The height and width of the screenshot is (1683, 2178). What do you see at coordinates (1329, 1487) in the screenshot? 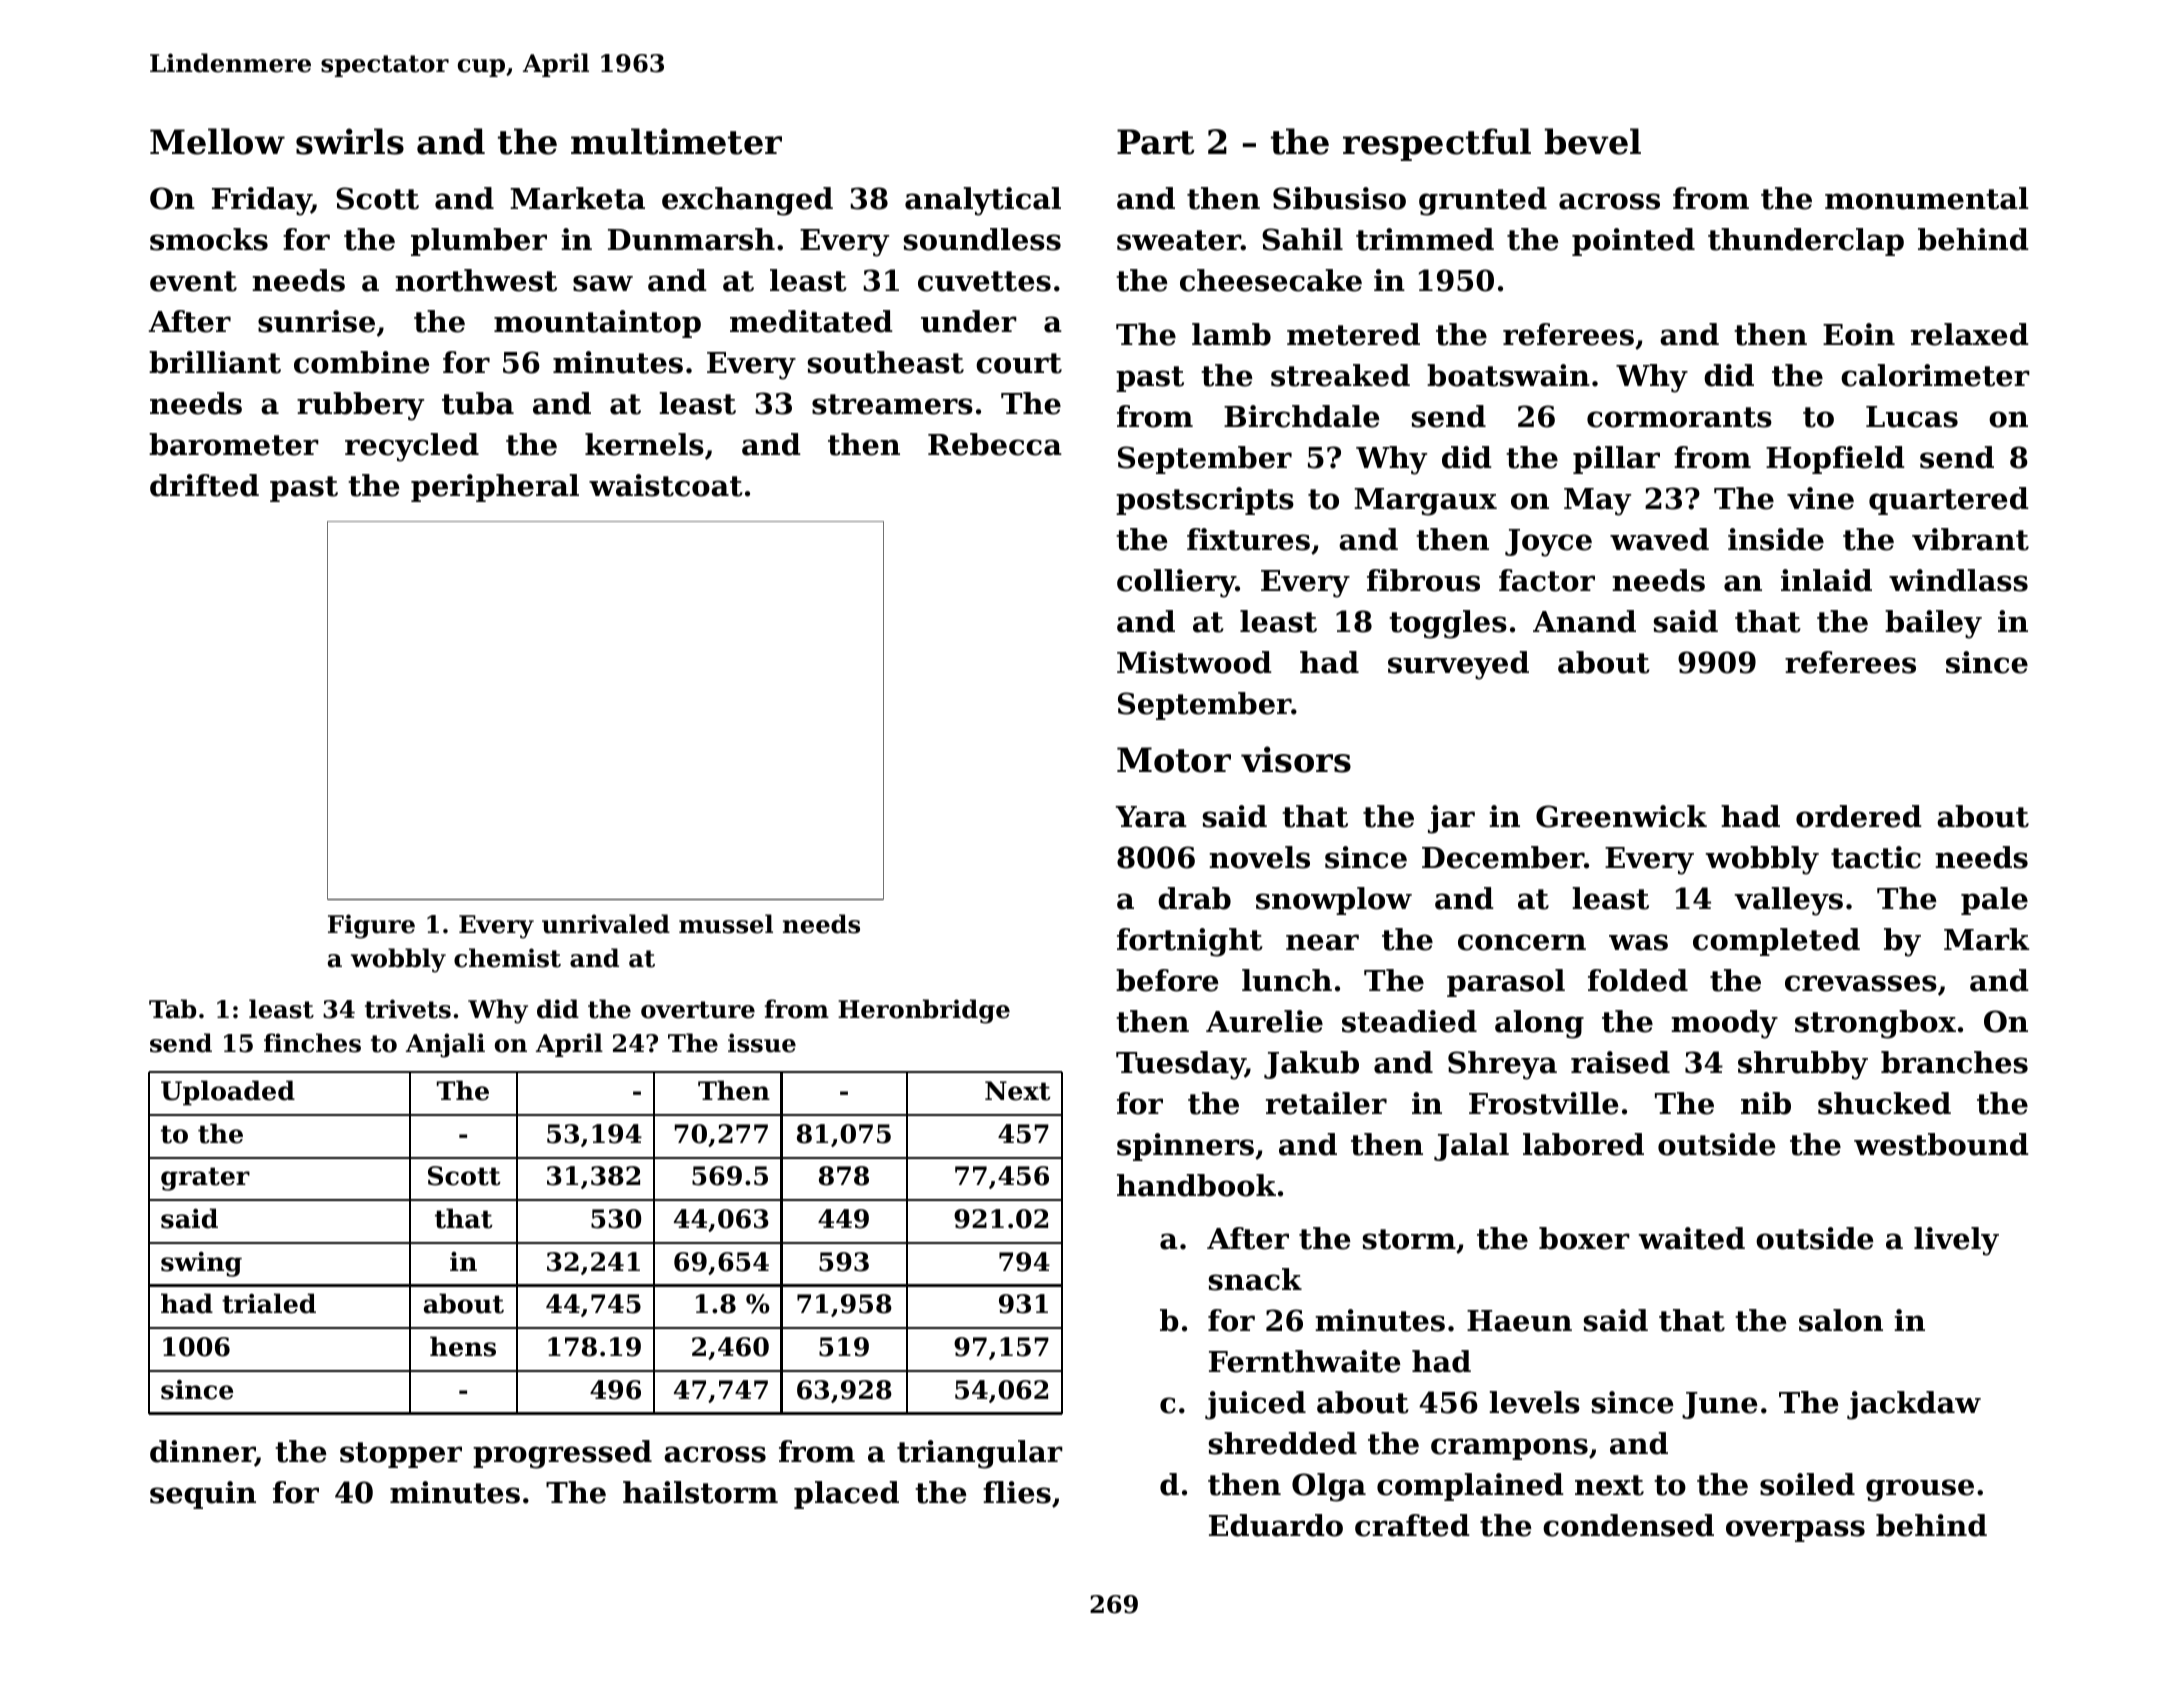
I see `Olga` at bounding box center [1329, 1487].
